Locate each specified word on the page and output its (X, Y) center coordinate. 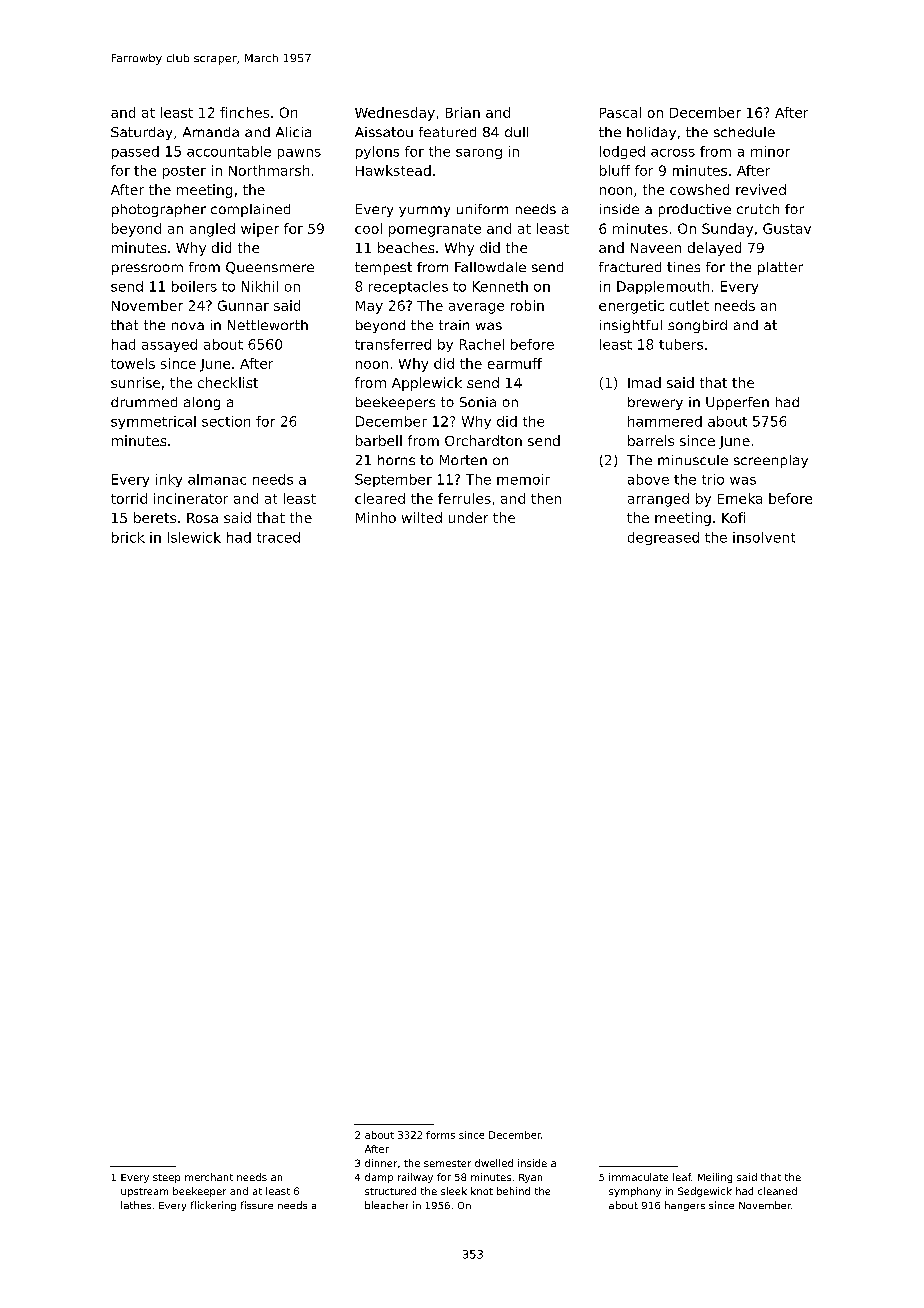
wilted (422, 517)
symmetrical (153, 422)
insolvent (764, 537)
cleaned (777, 1191)
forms (440, 1135)
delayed (714, 249)
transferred (393, 344)
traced (278, 537)
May (369, 307)
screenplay (771, 461)
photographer (159, 210)
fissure (257, 1205)
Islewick (194, 537)
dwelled (494, 1163)
